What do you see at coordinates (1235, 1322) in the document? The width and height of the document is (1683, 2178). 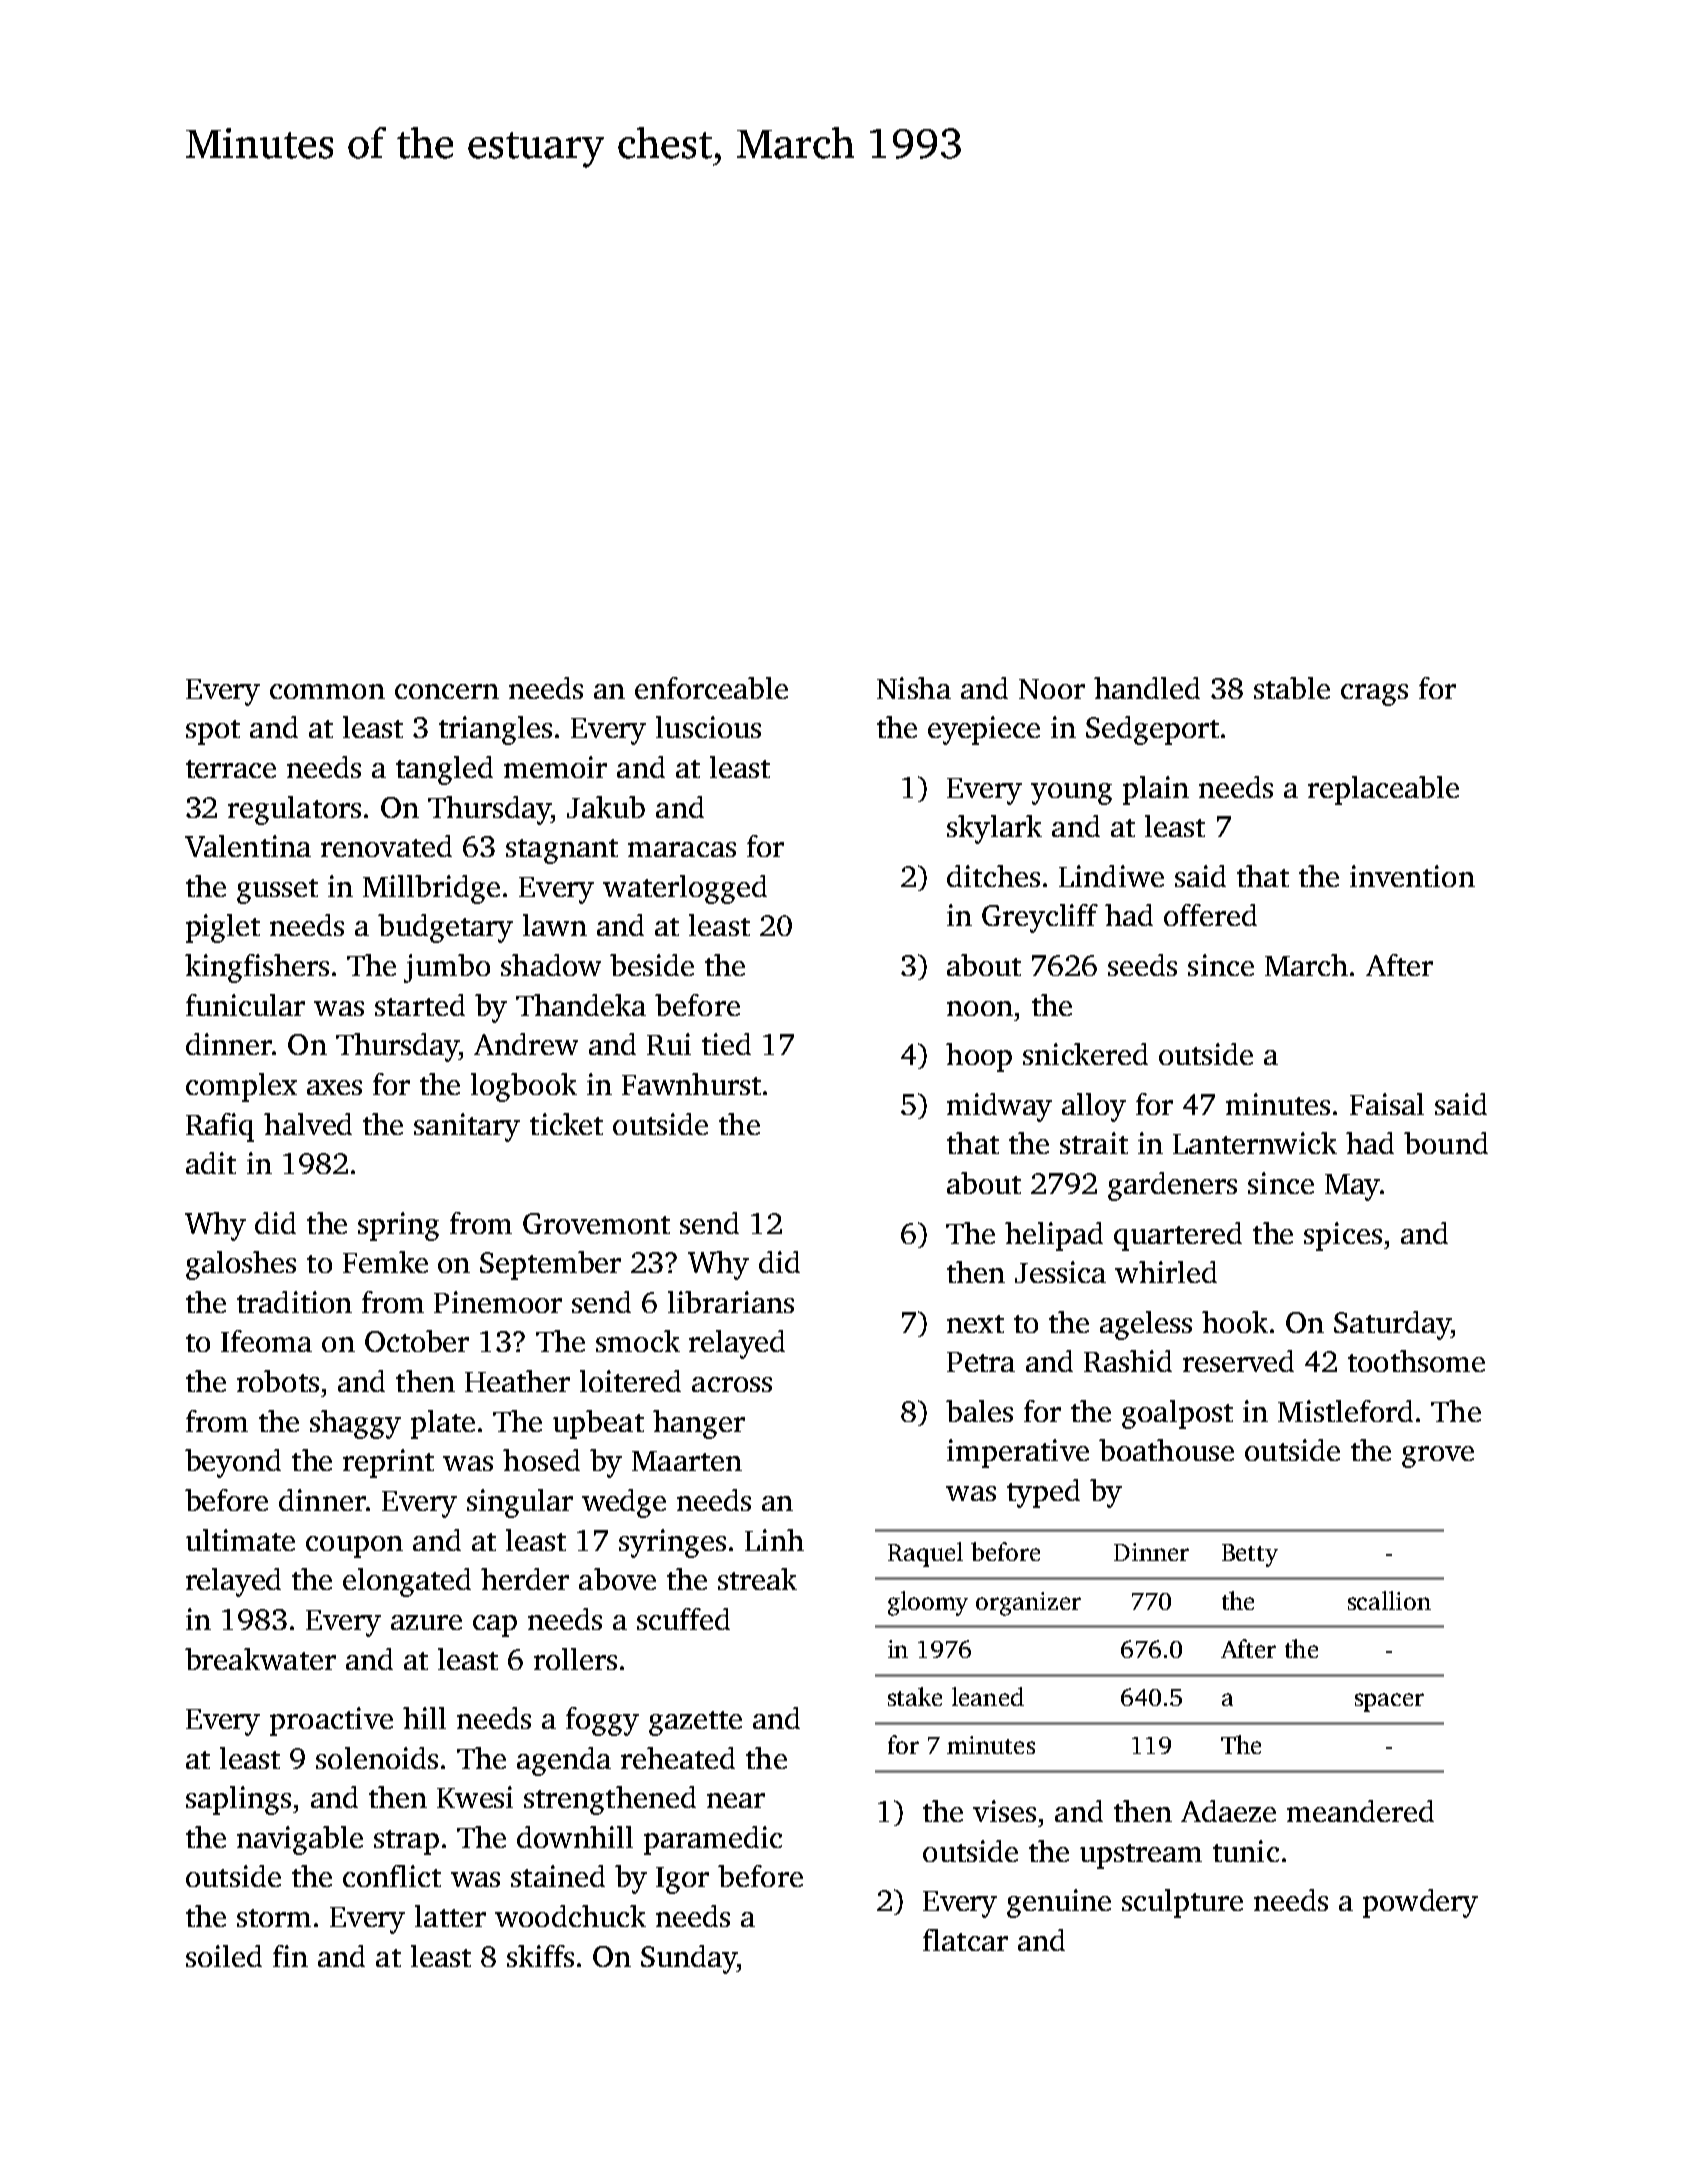 I see `hook` at bounding box center [1235, 1322].
